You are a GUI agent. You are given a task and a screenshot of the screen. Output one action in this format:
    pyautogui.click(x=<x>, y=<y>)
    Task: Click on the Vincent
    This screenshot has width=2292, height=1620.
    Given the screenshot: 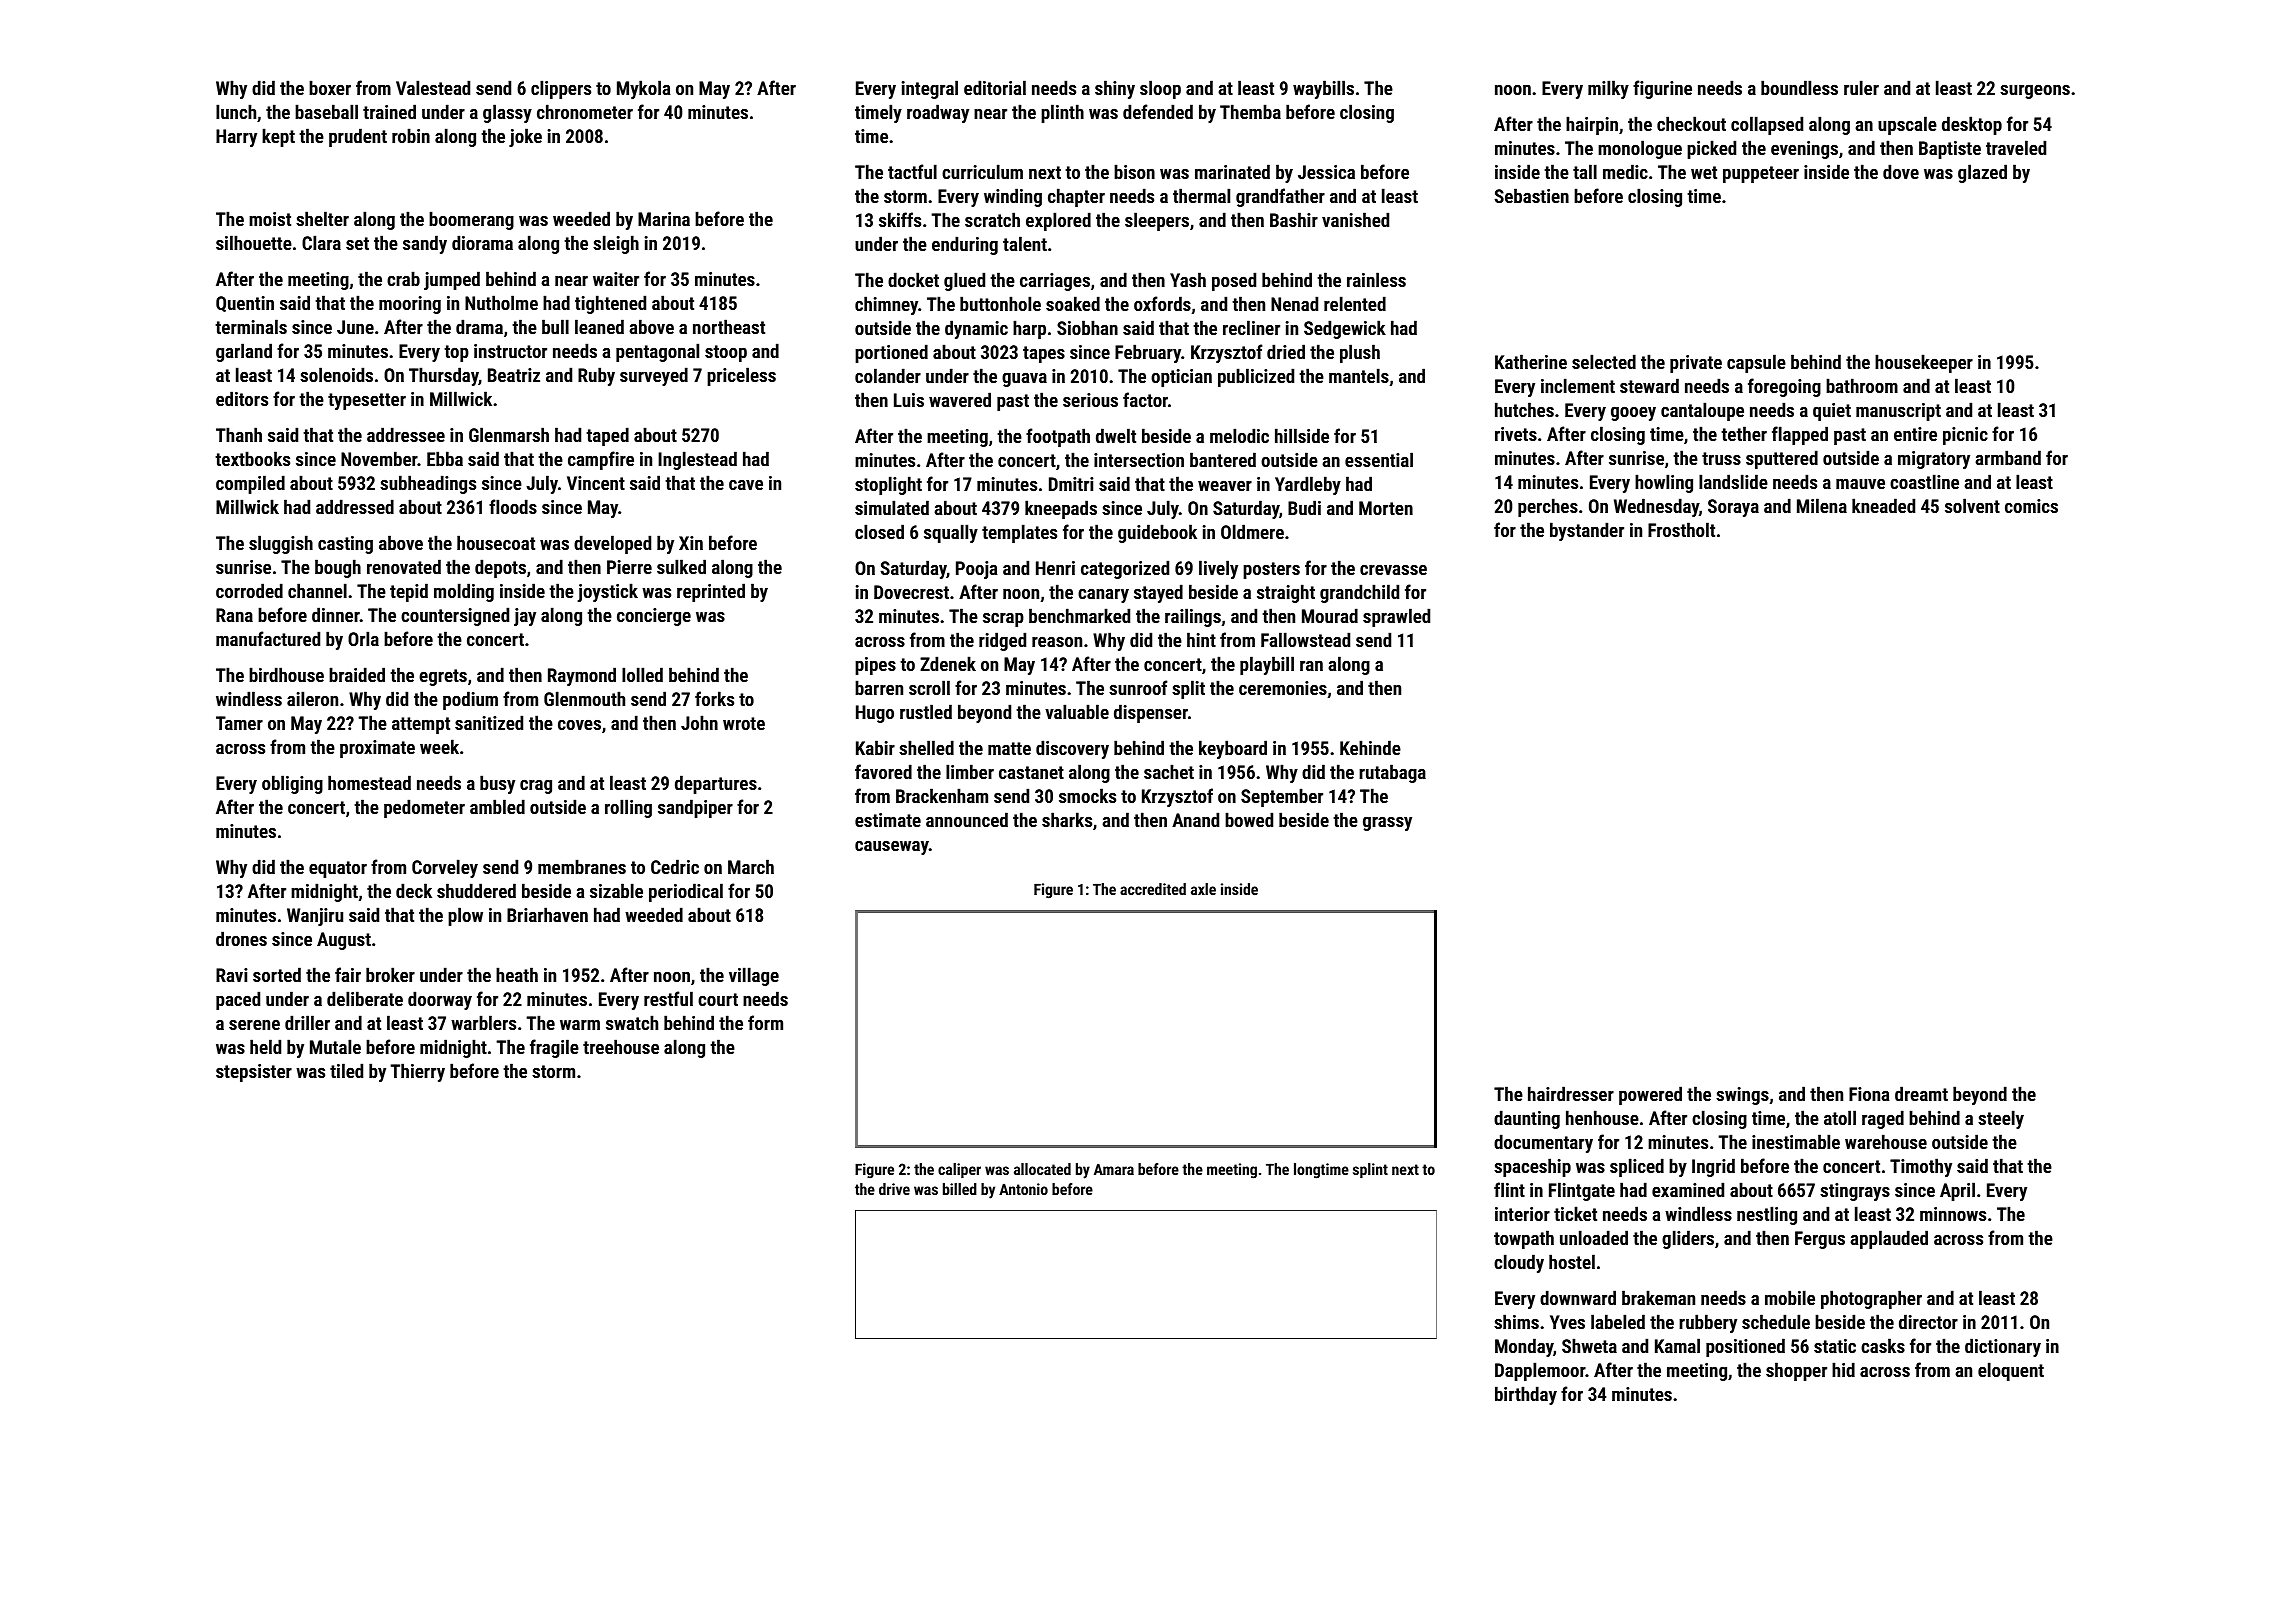 What is the action you would take?
    pyautogui.click(x=596, y=483)
